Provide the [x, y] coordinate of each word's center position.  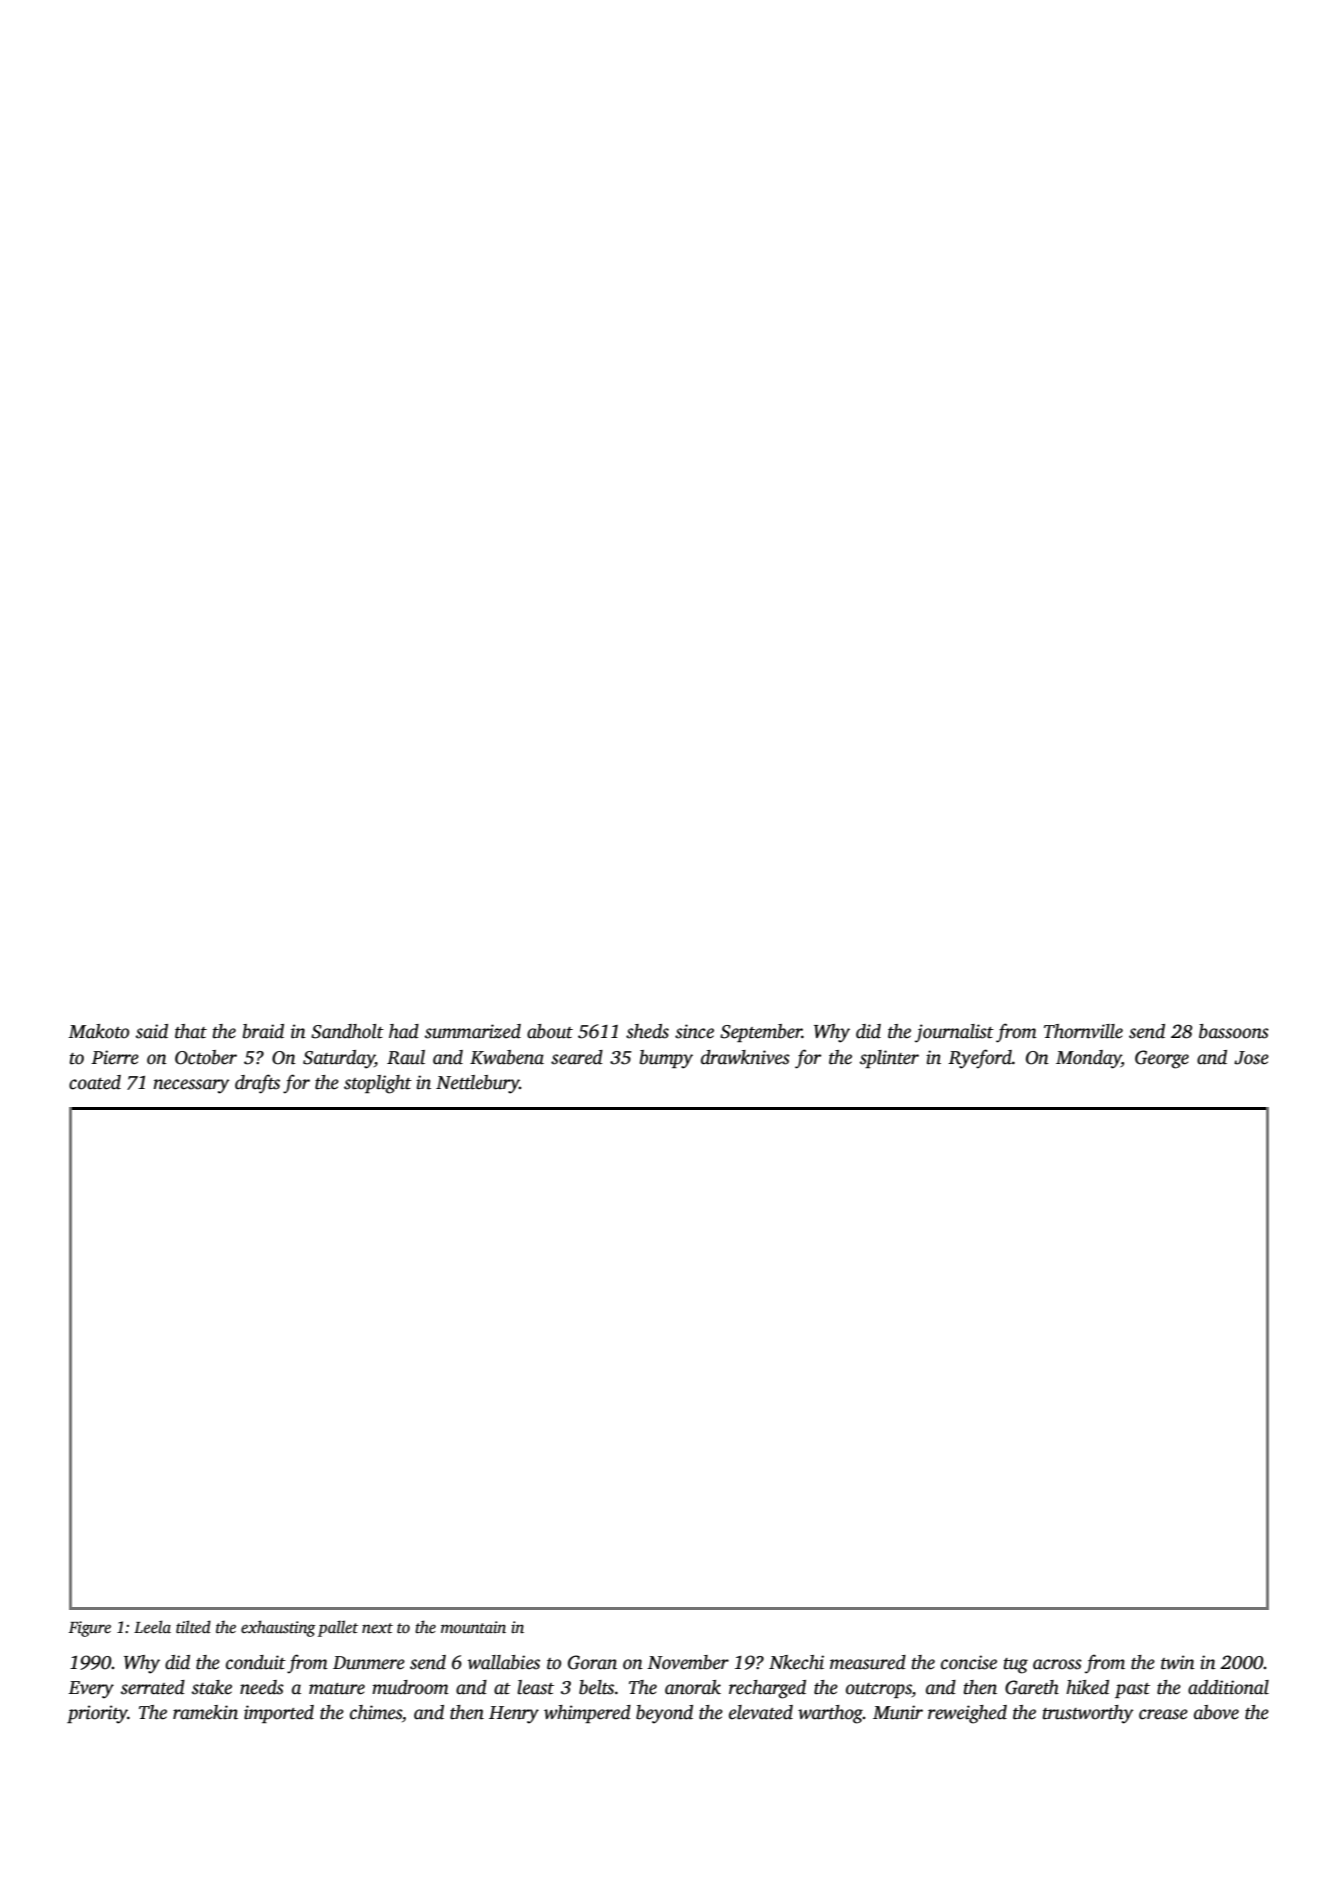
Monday [1088, 1059]
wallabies [504, 1662]
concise [969, 1662]
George [1162, 1059]
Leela [152, 1627]
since [694, 1031]
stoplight [378, 1084]
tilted [193, 1627]
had [404, 1031]
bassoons [1234, 1031]
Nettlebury [478, 1084]
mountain [473, 1627]
